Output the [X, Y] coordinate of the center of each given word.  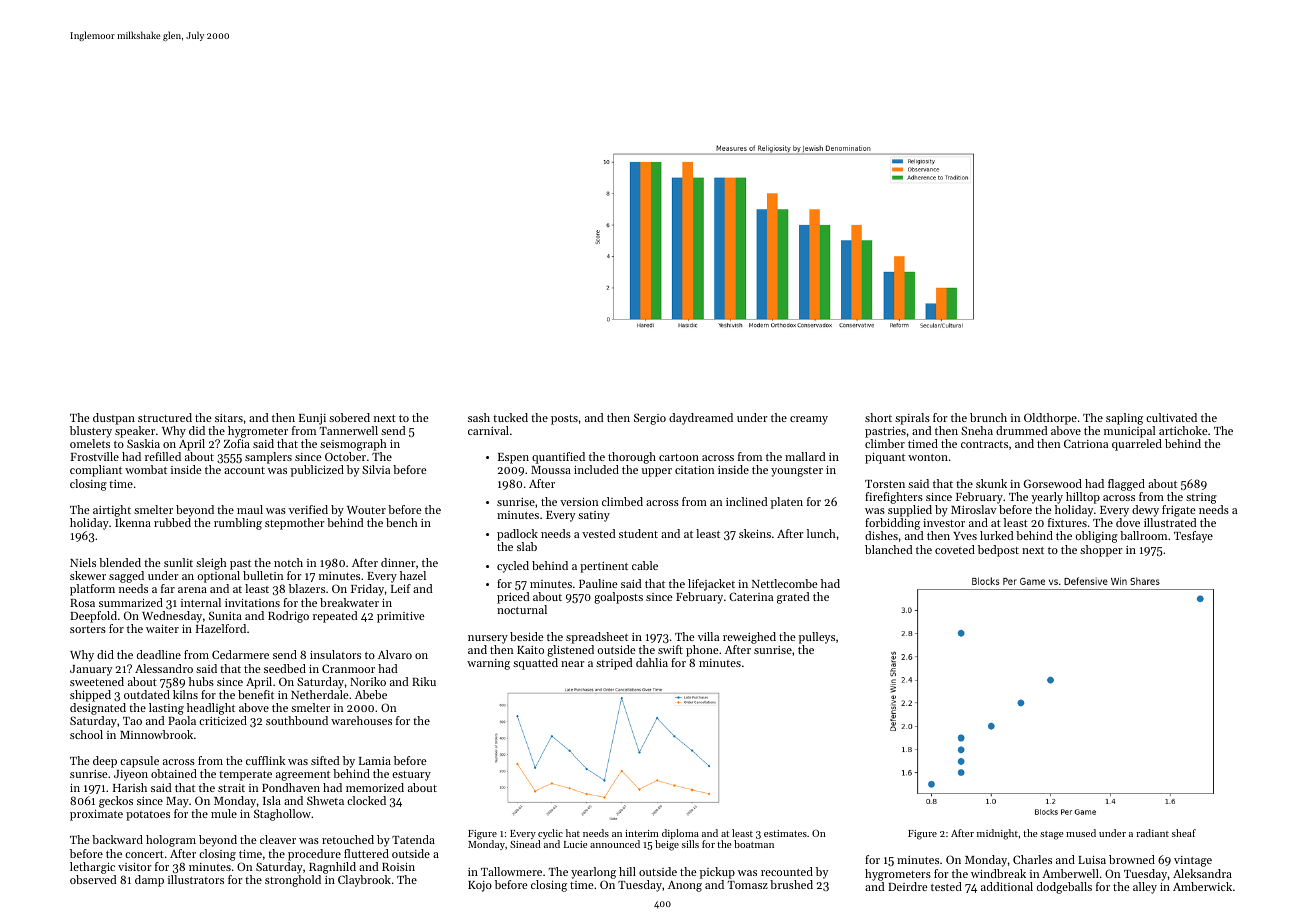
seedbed [285, 668]
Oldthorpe [1050, 419]
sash [479, 417]
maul [250, 509]
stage [1051, 835]
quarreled [1137, 445]
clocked [366, 800]
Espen [513, 458]
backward [117, 839]
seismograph [353, 445]
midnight [997, 834]
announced [615, 844]
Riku [424, 681]
